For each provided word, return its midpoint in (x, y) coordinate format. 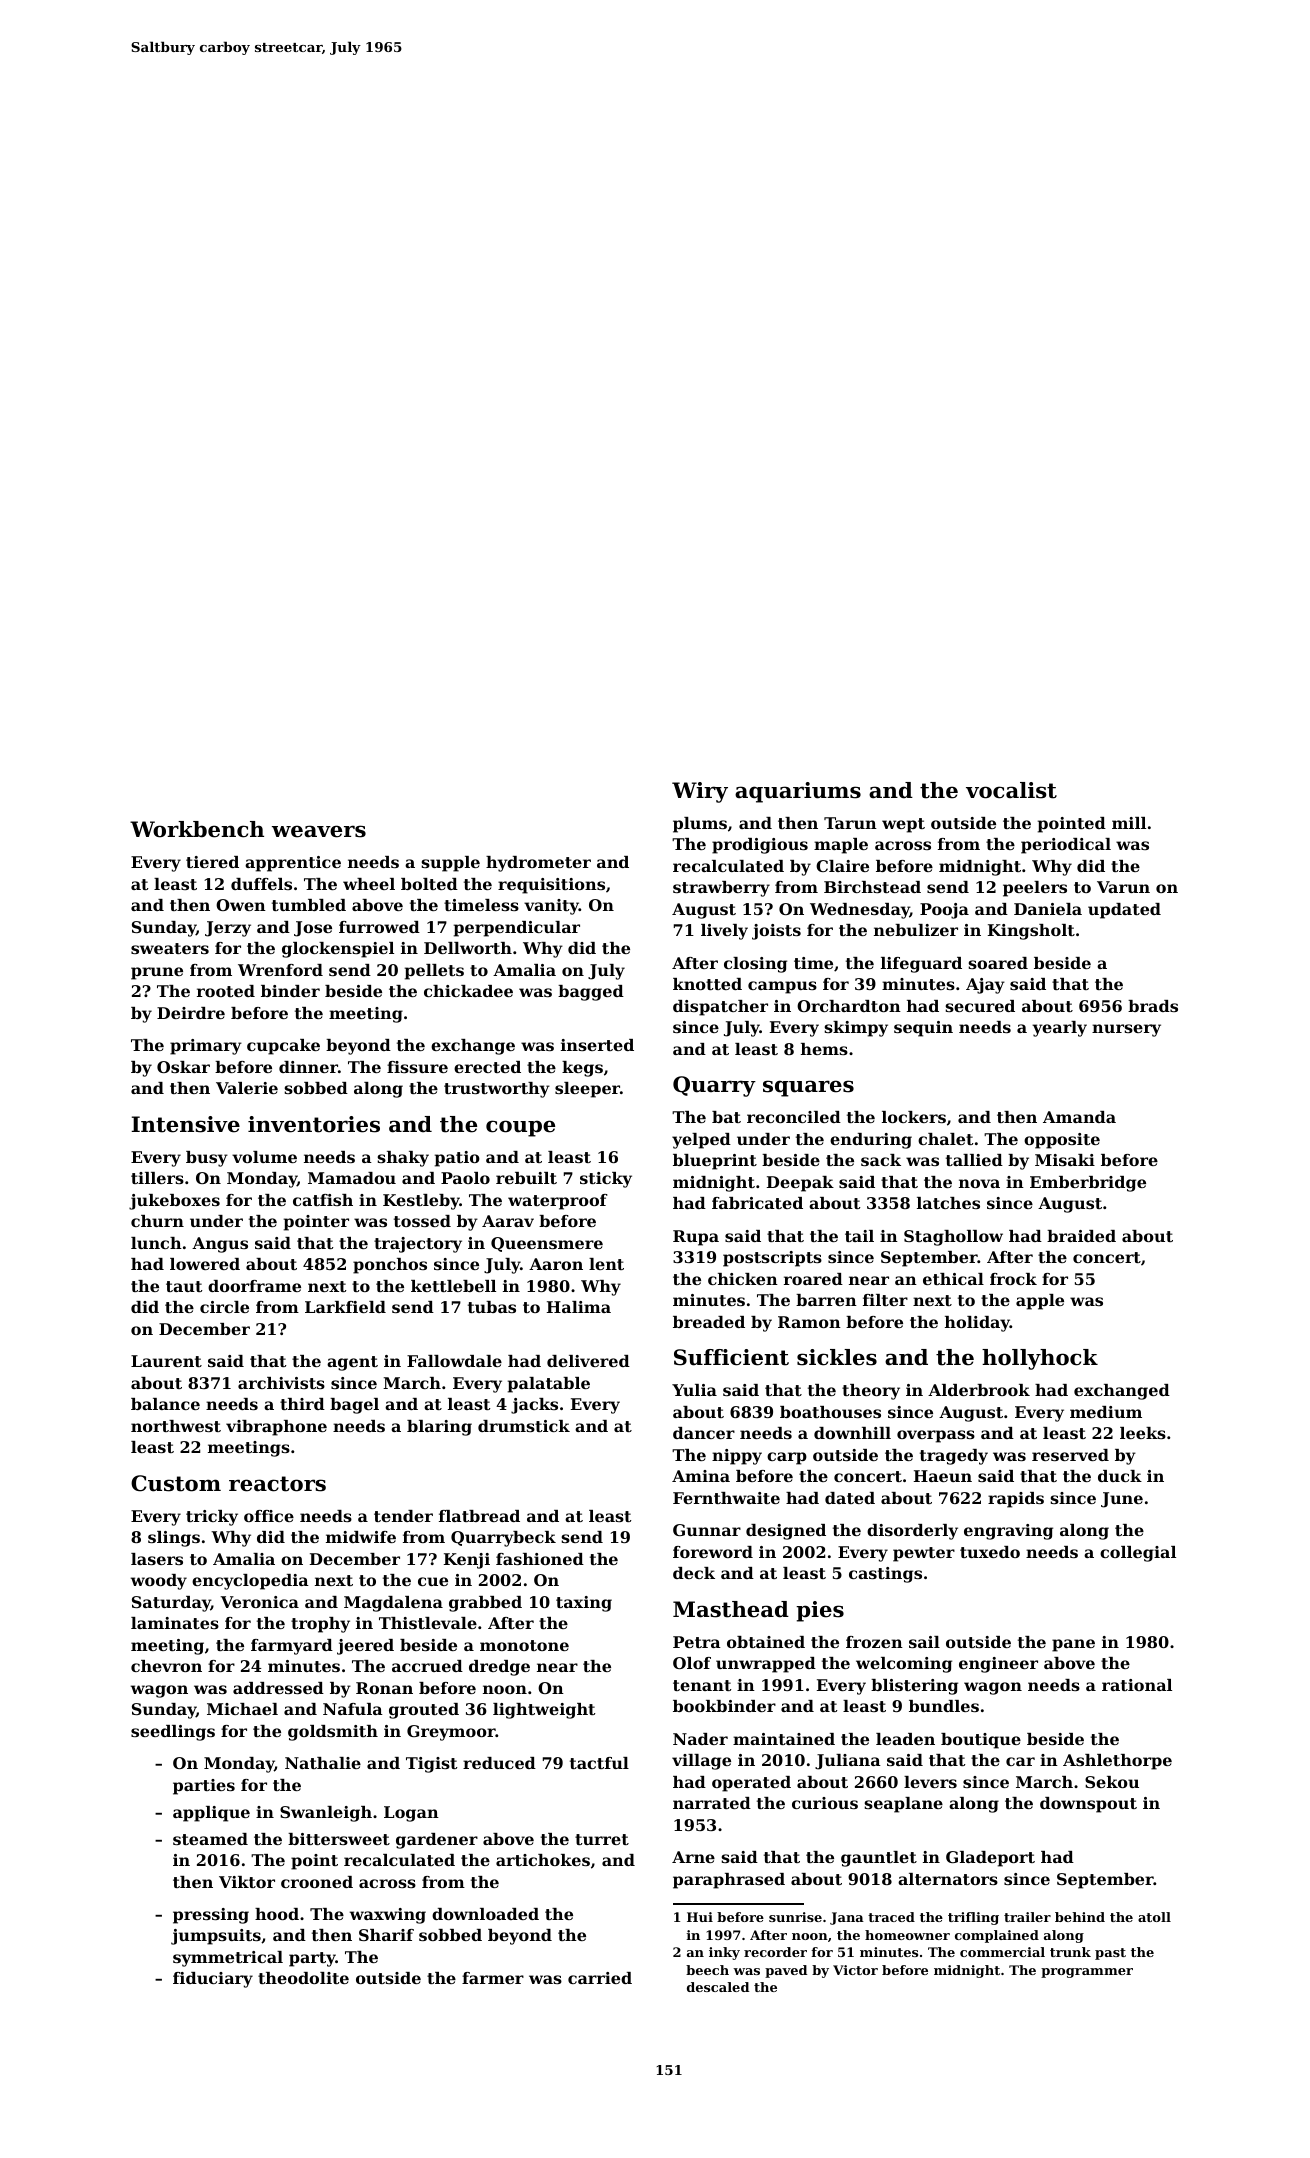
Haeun (943, 1476)
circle (224, 1307)
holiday (977, 1324)
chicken (743, 1279)
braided (1081, 1236)
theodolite (303, 1978)
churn (157, 1221)
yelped (701, 1141)
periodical (1066, 846)
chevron (166, 1666)
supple (450, 864)
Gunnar (707, 1530)
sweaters (170, 948)
